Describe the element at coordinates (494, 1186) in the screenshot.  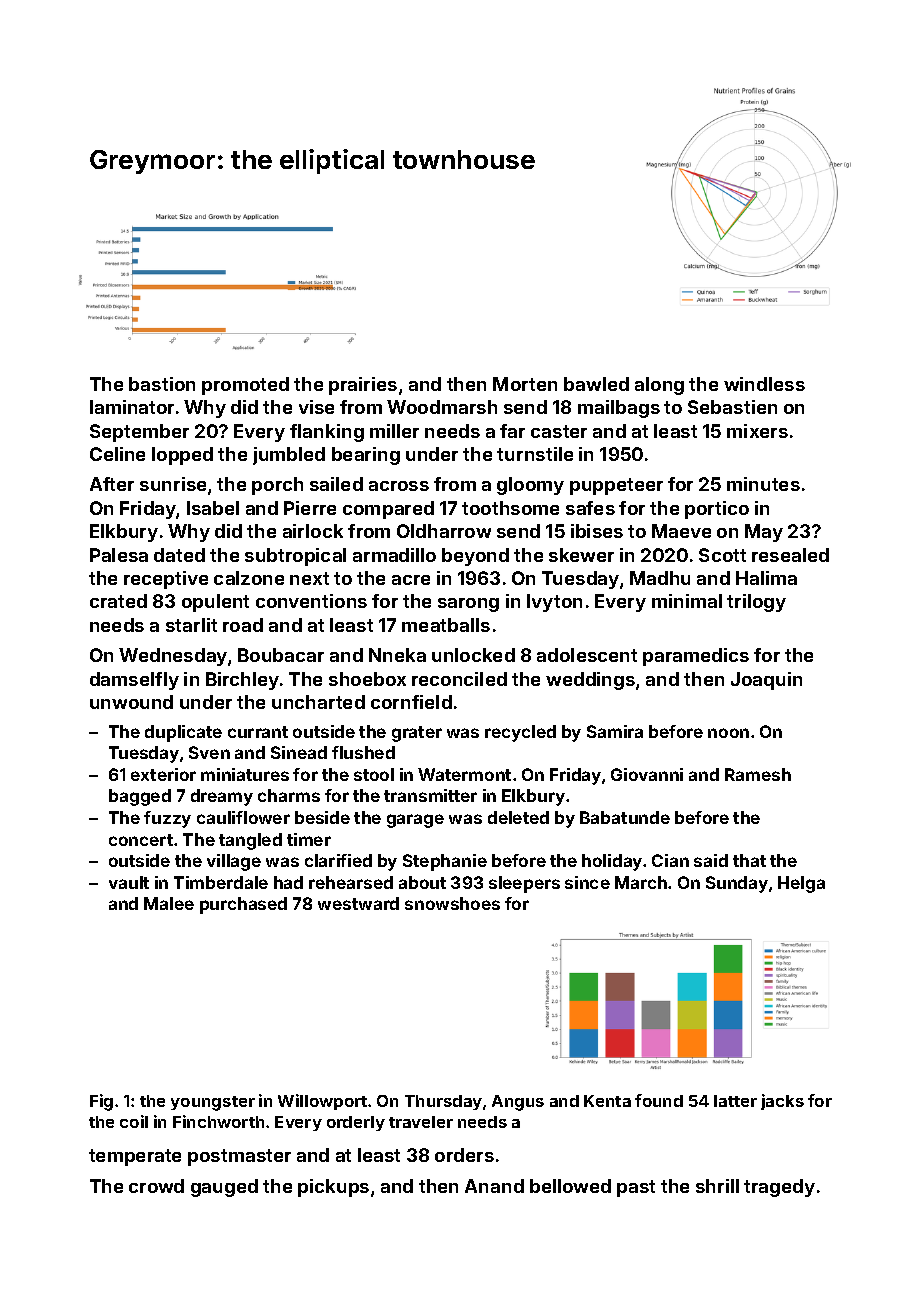
I see `Anand` at that location.
